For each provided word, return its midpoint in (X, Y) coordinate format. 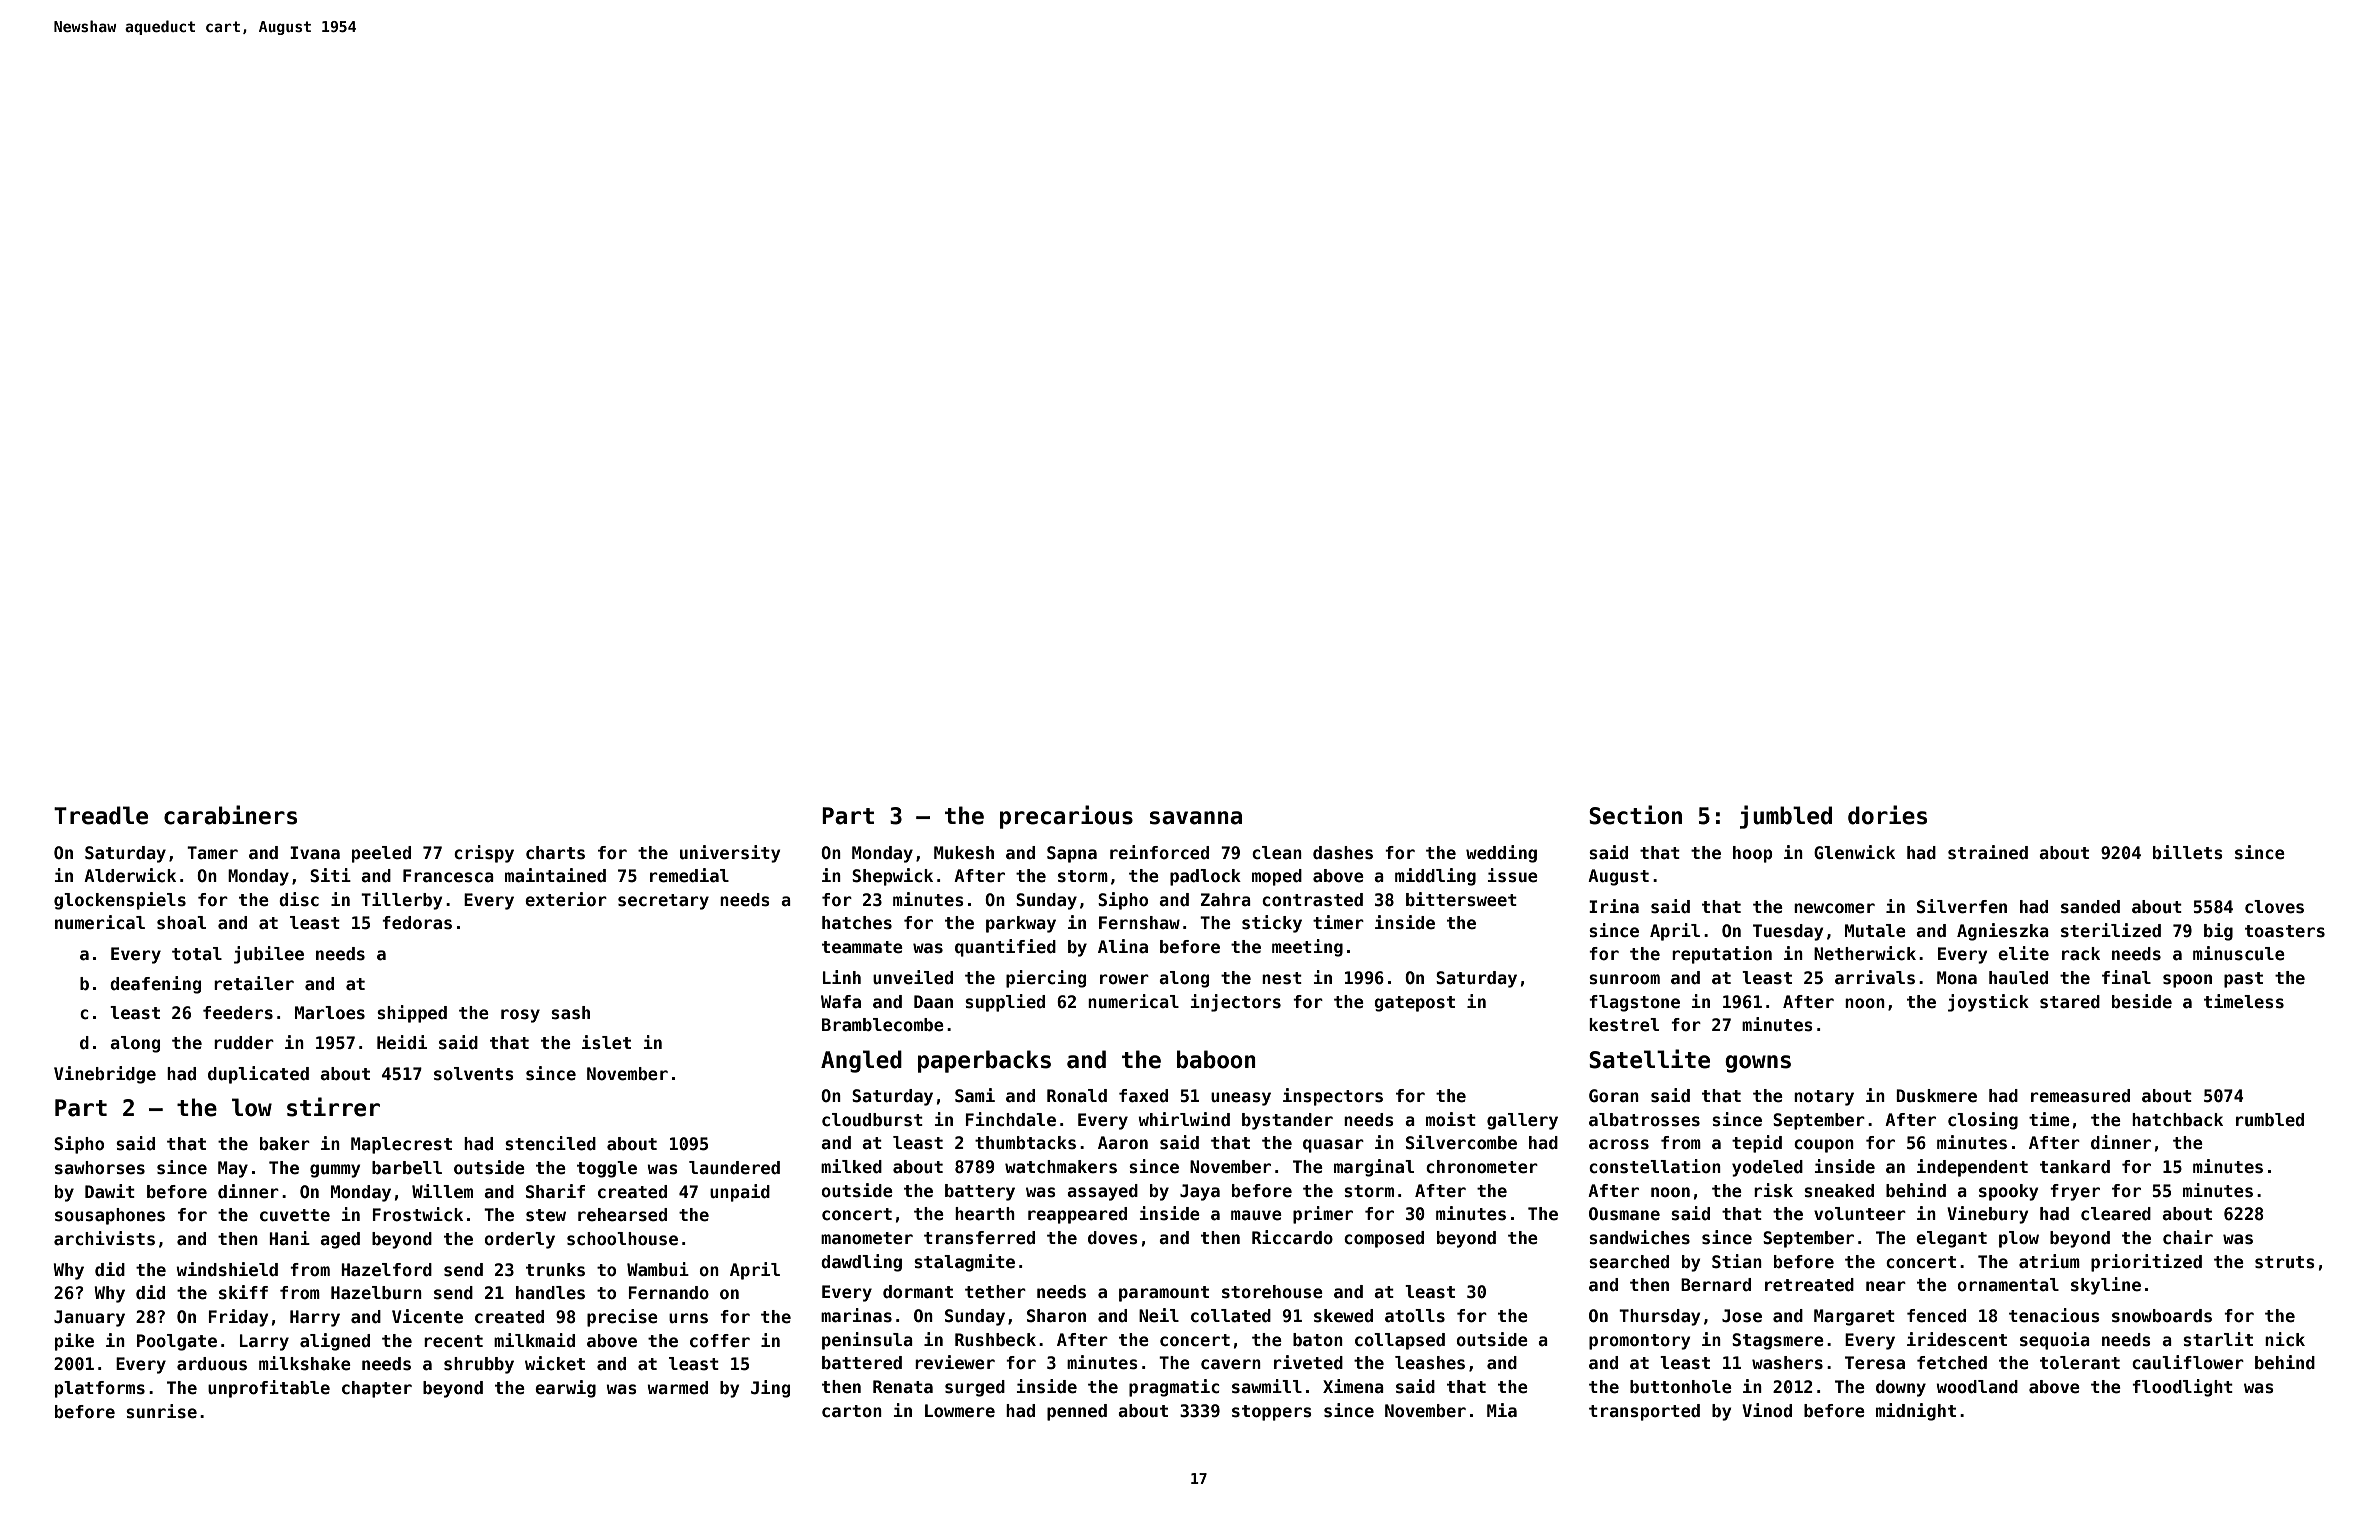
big (2218, 932)
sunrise (161, 1411)
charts (555, 853)
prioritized (2146, 1263)
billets (2188, 852)
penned (1077, 1412)
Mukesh (964, 853)
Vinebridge (105, 1075)
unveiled (913, 977)
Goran (1614, 1096)
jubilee (269, 955)
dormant (918, 1292)
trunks (555, 1270)
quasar (1333, 1146)
